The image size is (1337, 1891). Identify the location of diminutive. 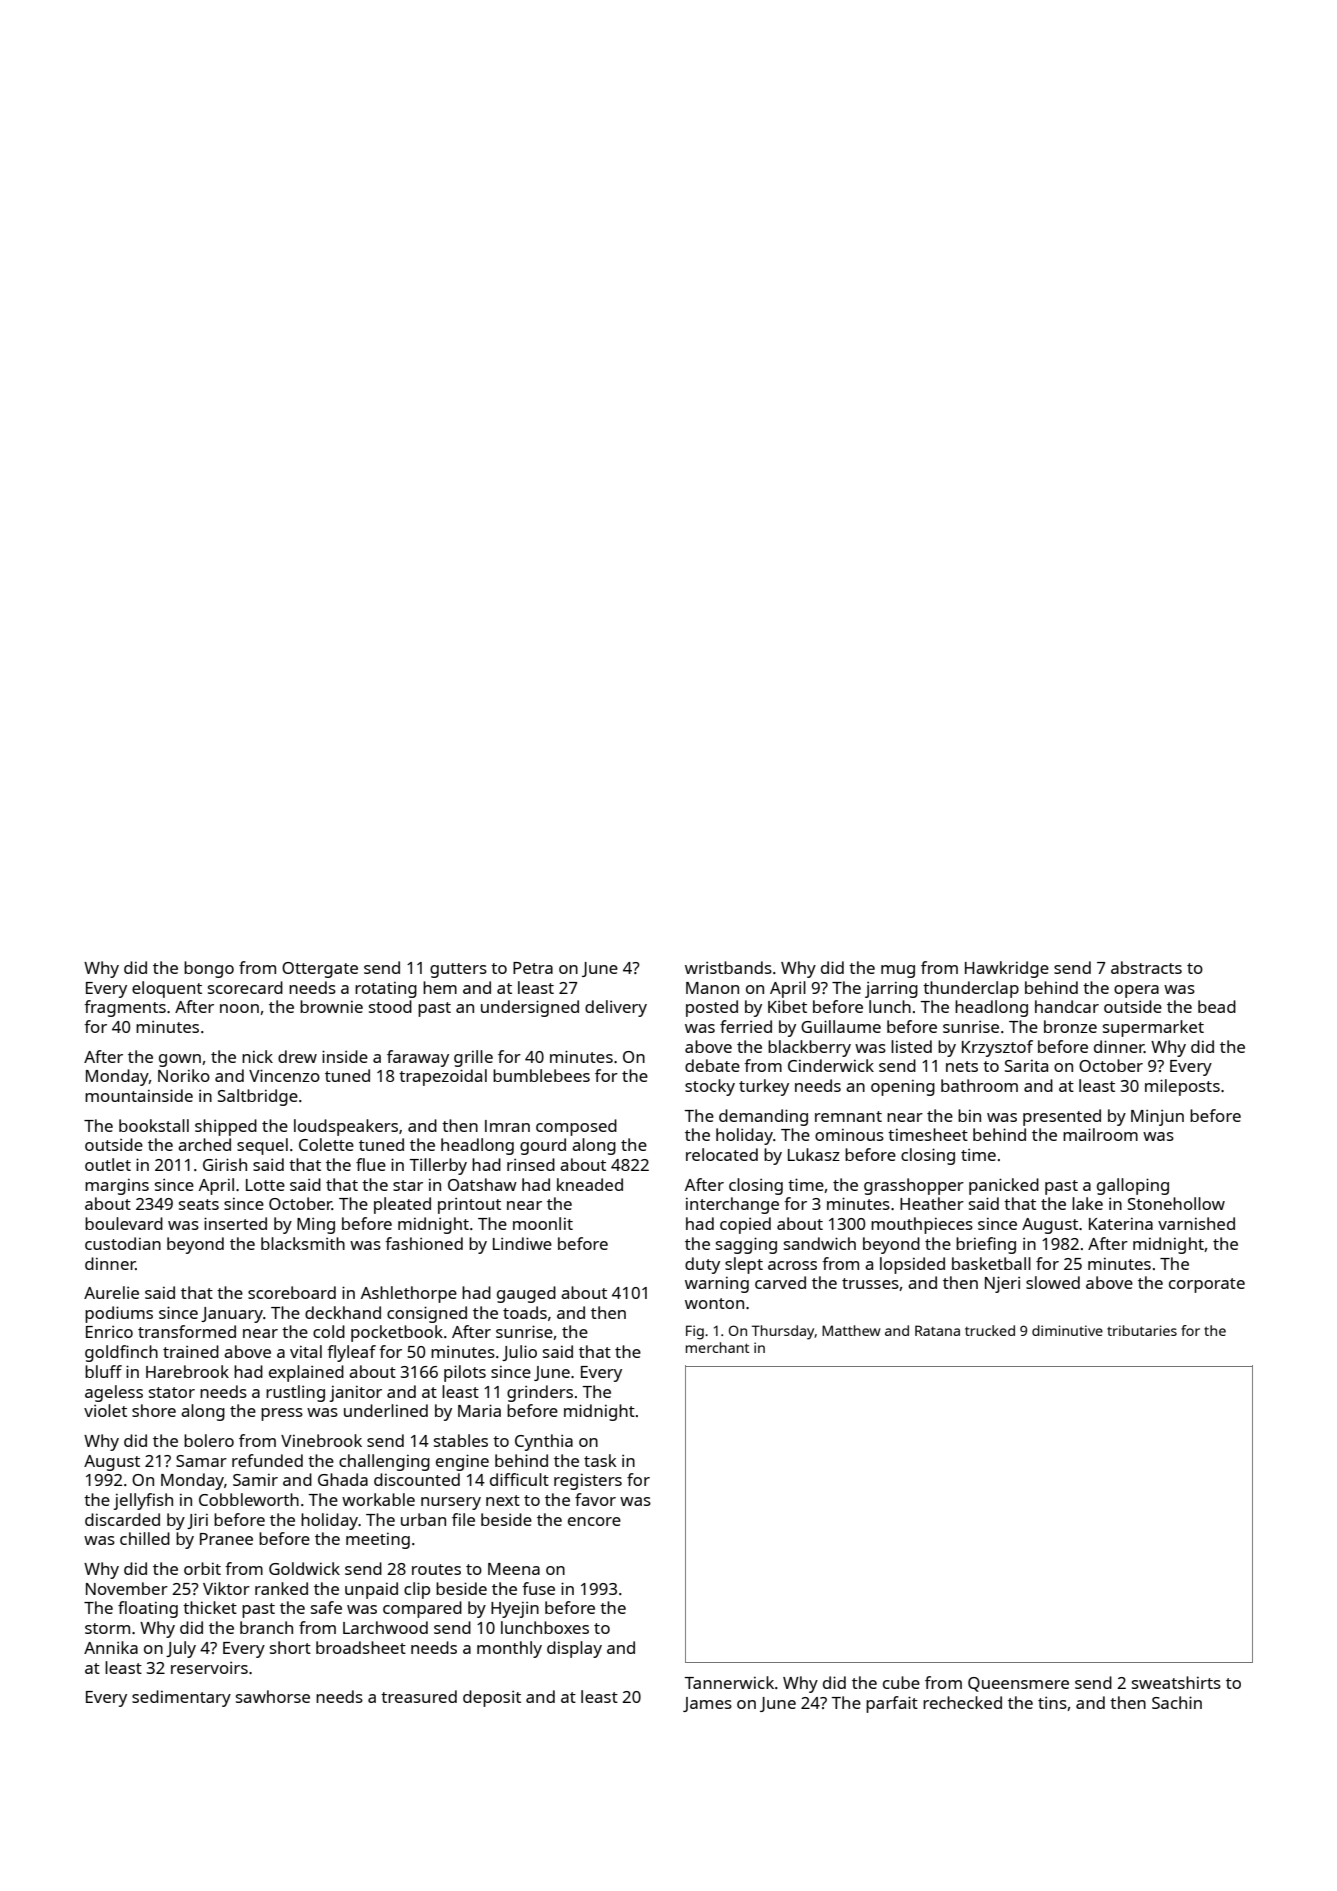
(1067, 1330).
